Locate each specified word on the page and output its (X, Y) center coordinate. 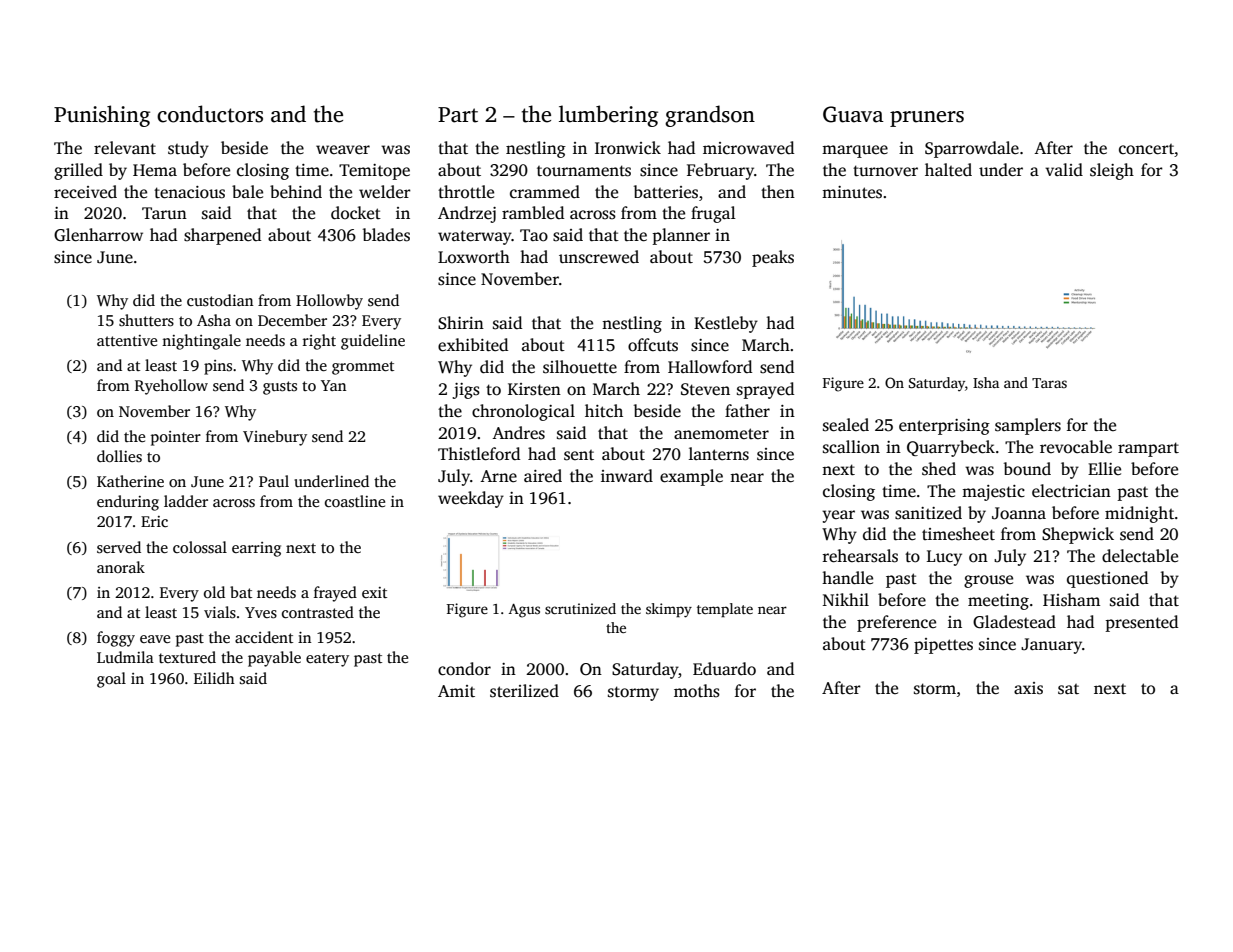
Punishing (102, 116)
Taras (1049, 383)
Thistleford (479, 454)
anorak (121, 567)
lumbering (608, 116)
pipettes (943, 646)
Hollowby (329, 302)
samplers (1028, 426)
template (725, 610)
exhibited (473, 345)
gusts (280, 388)
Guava (853, 114)
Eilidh (214, 678)
